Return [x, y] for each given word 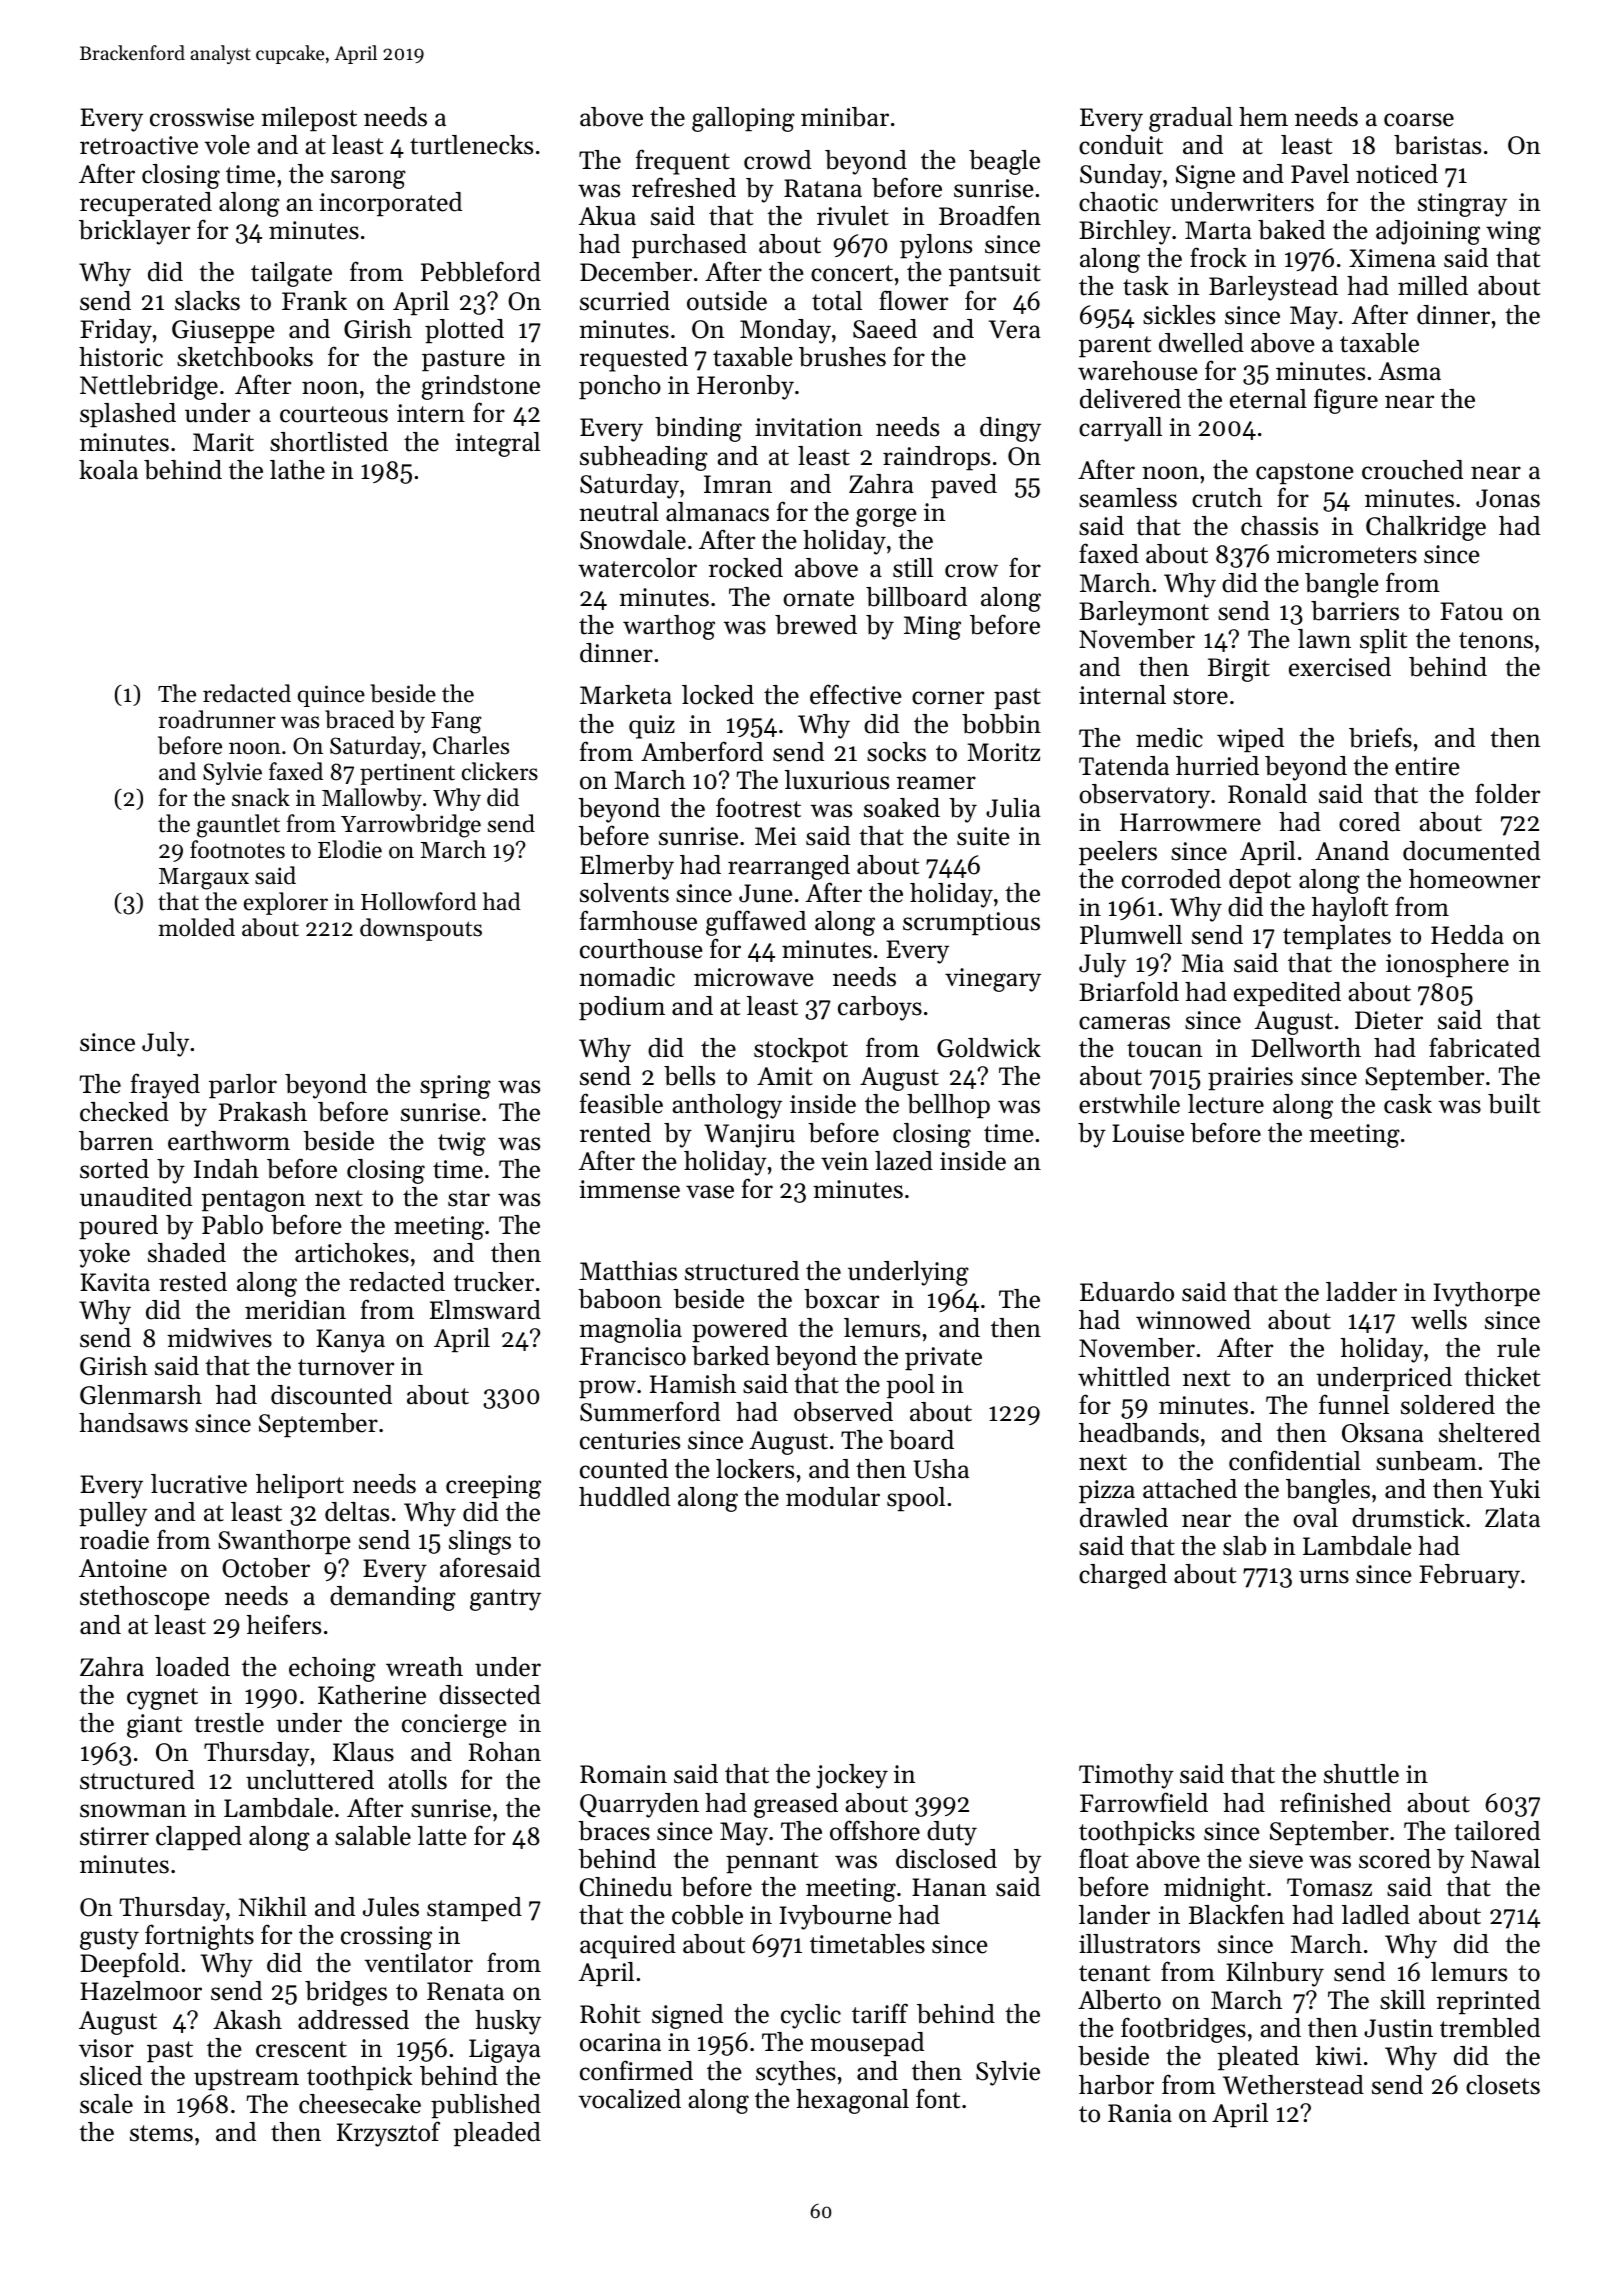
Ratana [823, 188]
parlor [243, 1086]
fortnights [199, 1937]
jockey [852, 1776]
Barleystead [1273, 288]
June [766, 893]
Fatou [1471, 611]
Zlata [1512, 1518]
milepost [309, 119]
